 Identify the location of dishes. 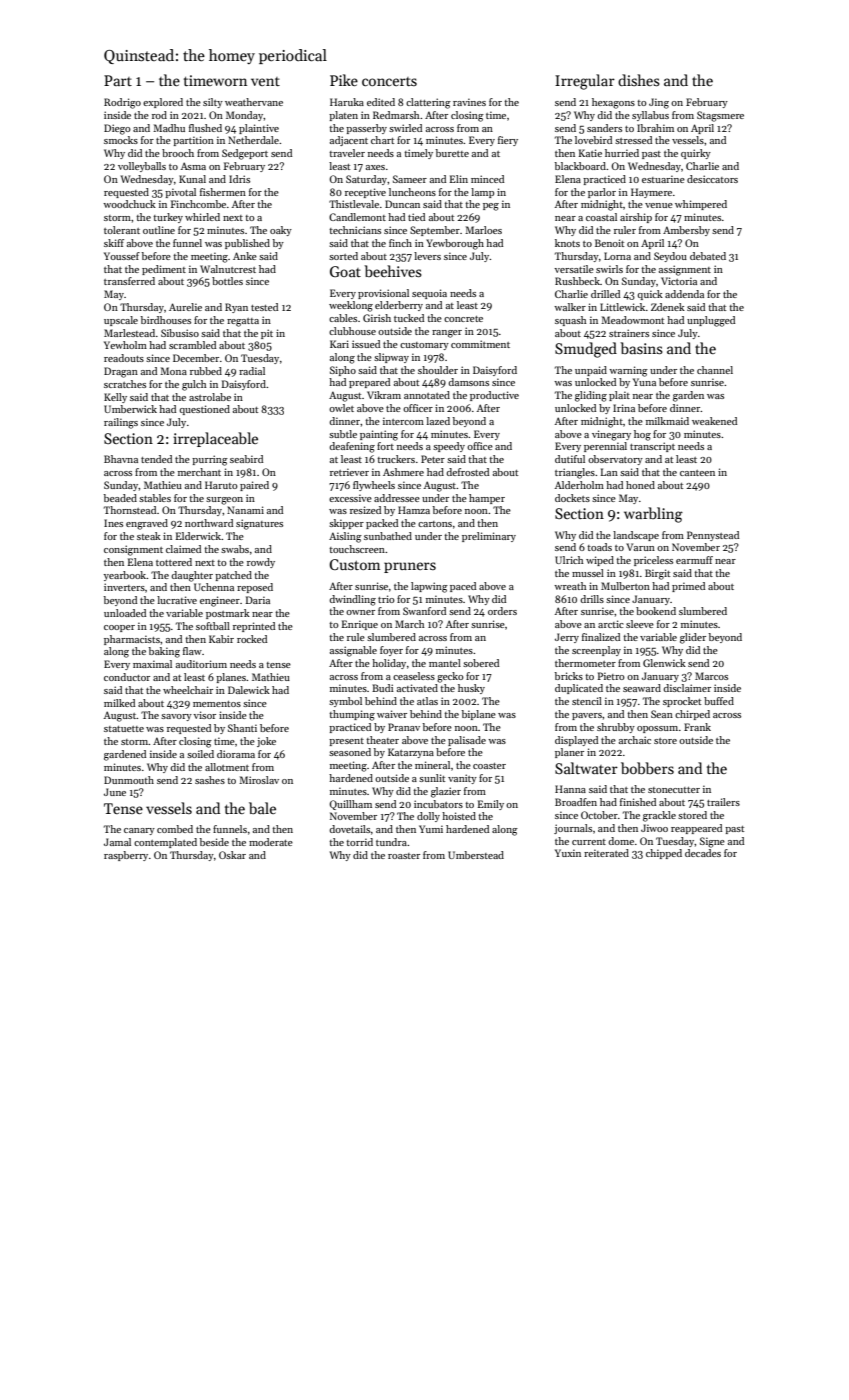
(639, 80).
